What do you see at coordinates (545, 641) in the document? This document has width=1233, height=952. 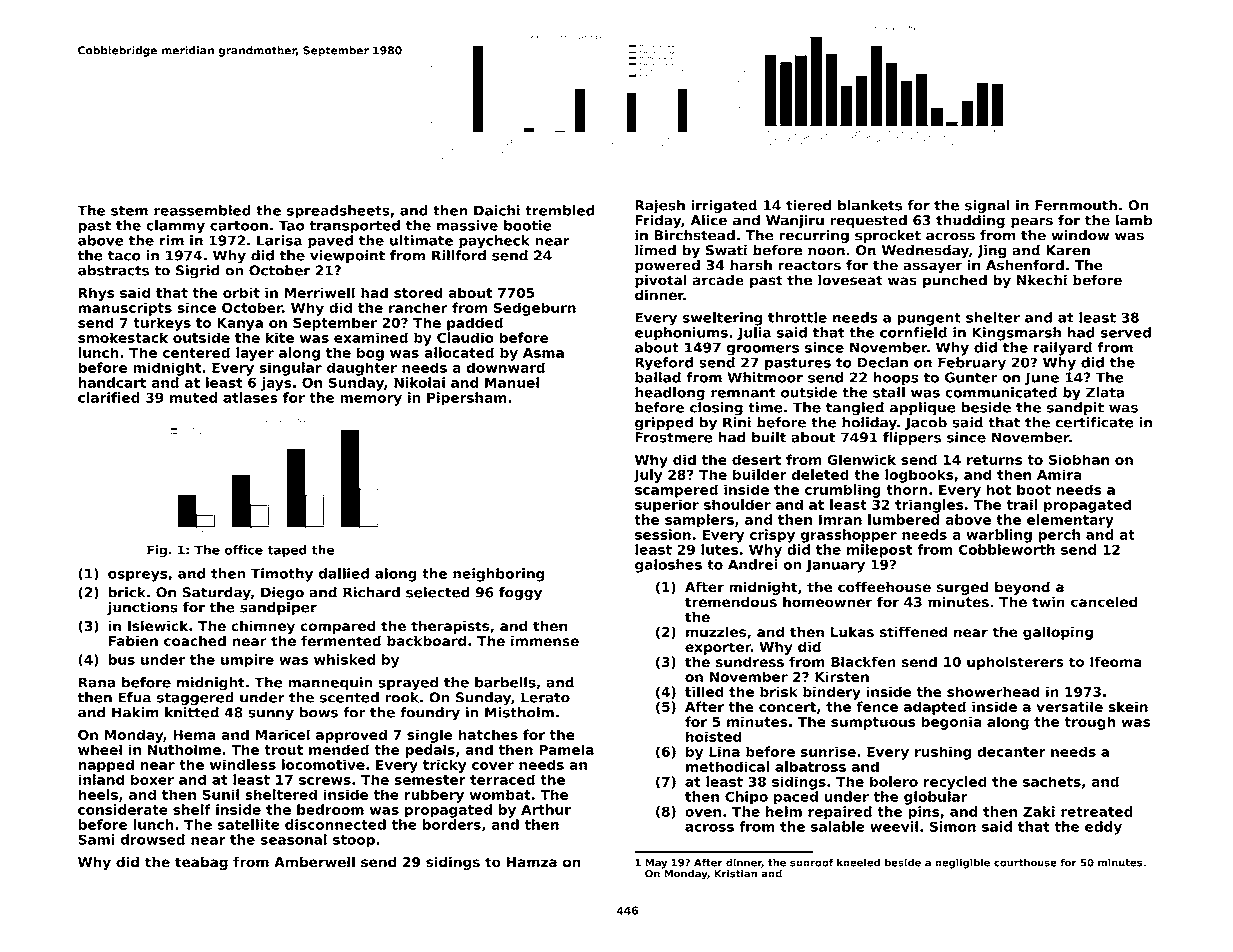 I see `immense` at bounding box center [545, 641].
